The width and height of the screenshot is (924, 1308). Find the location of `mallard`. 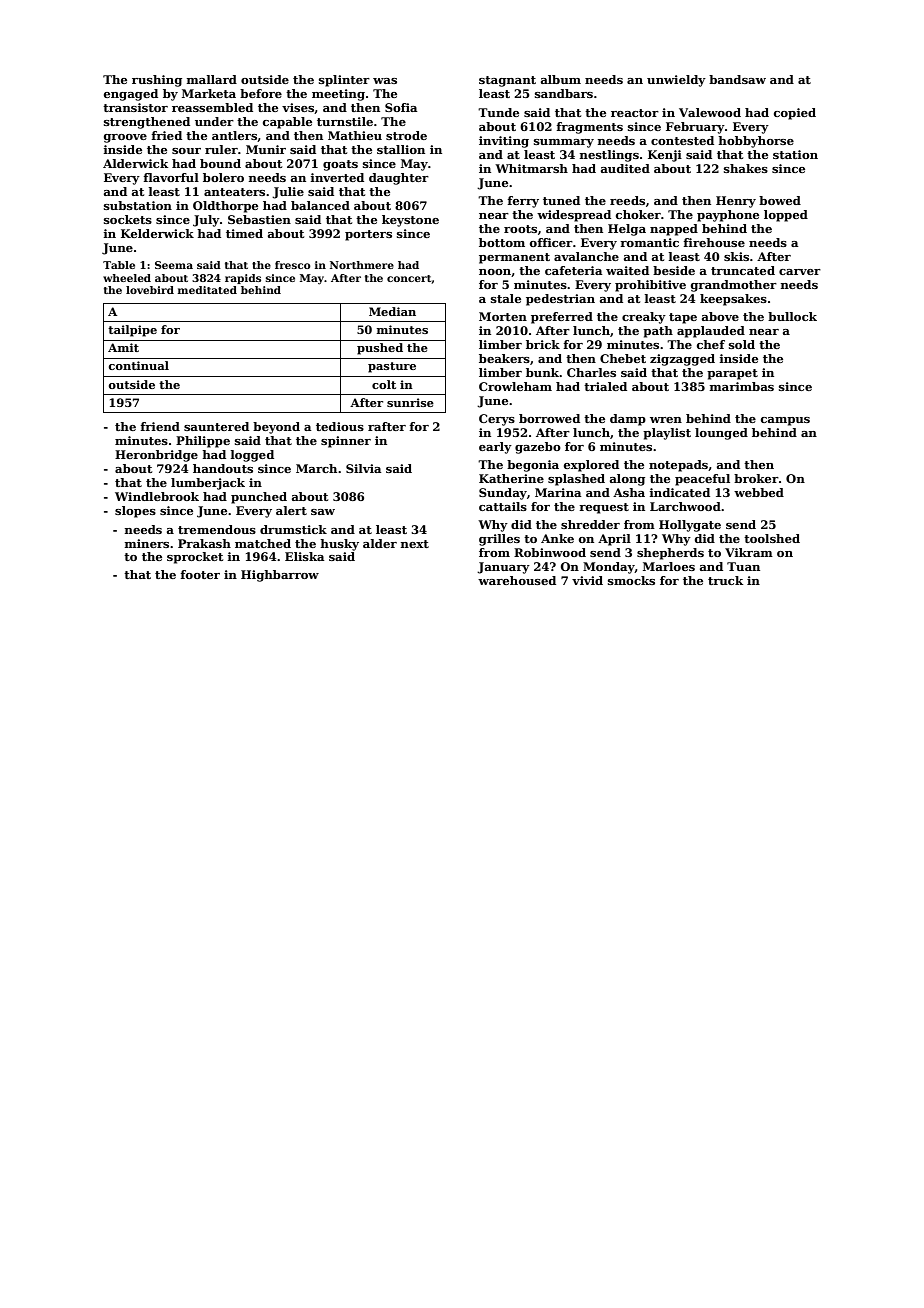

mallard is located at coordinates (212, 79).
